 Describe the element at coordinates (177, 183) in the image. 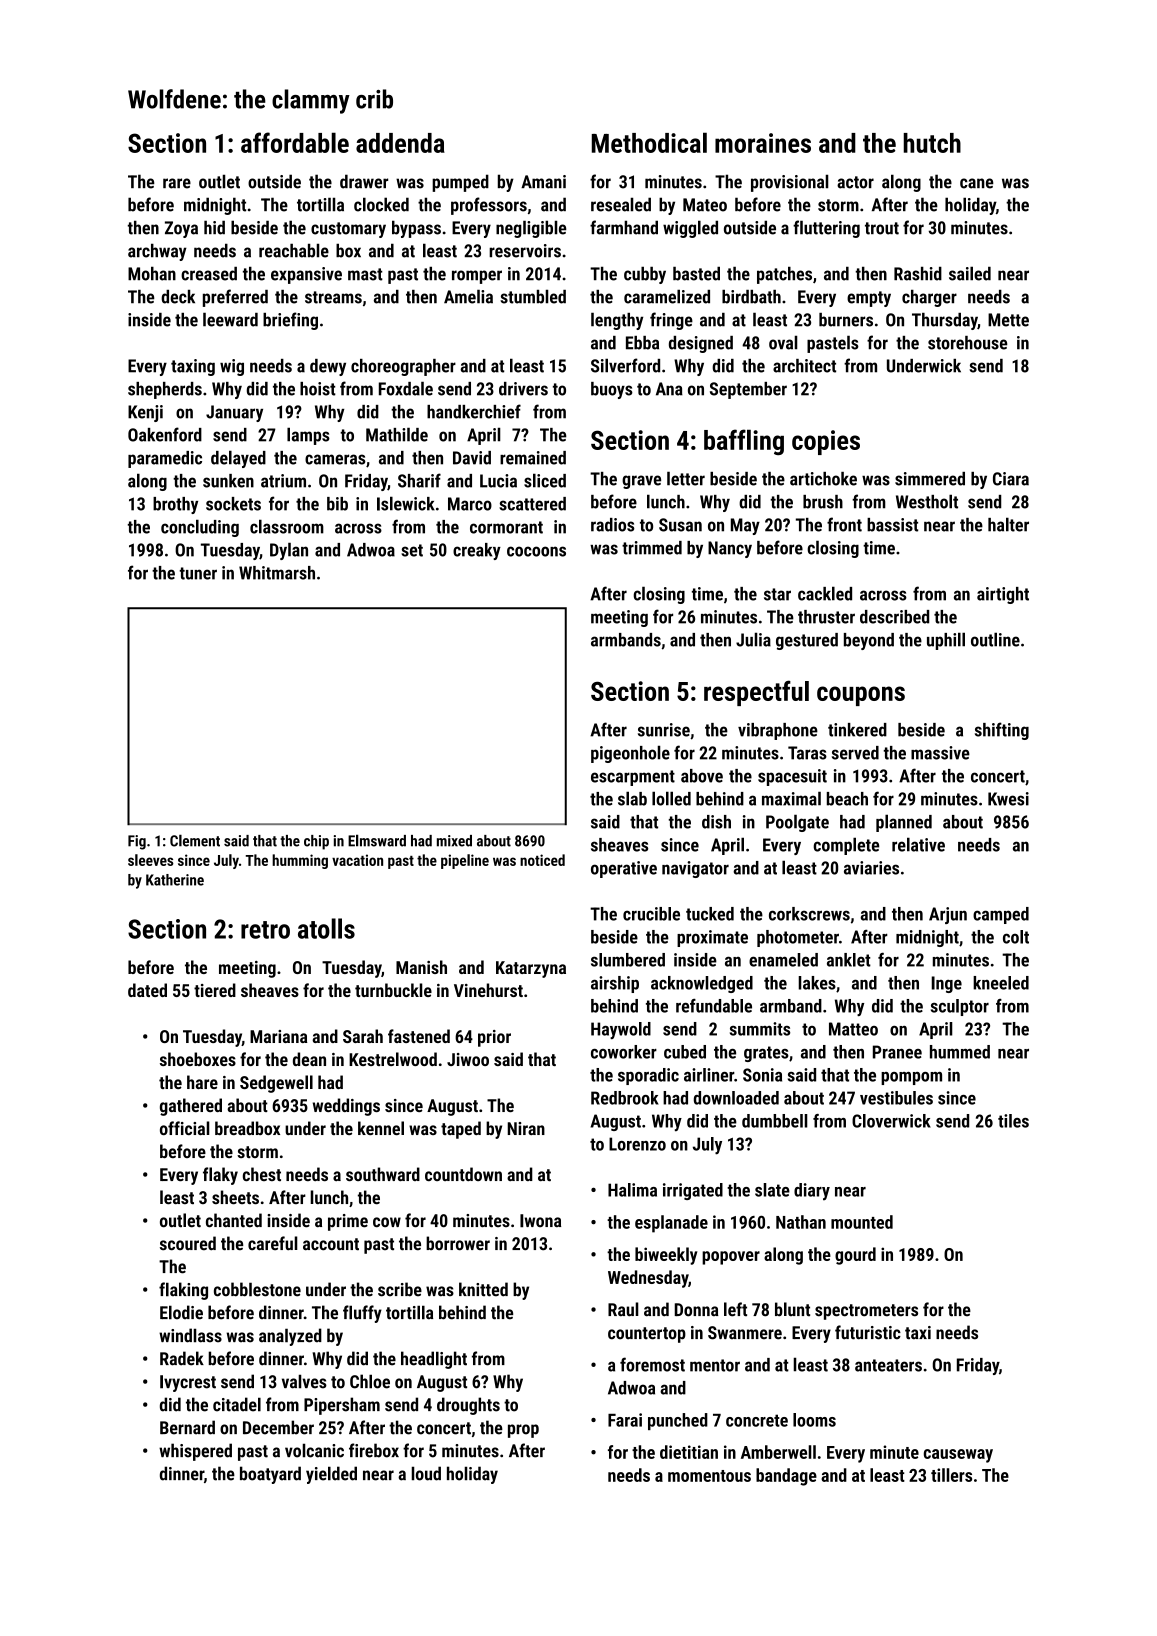

I see `rare` at that location.
